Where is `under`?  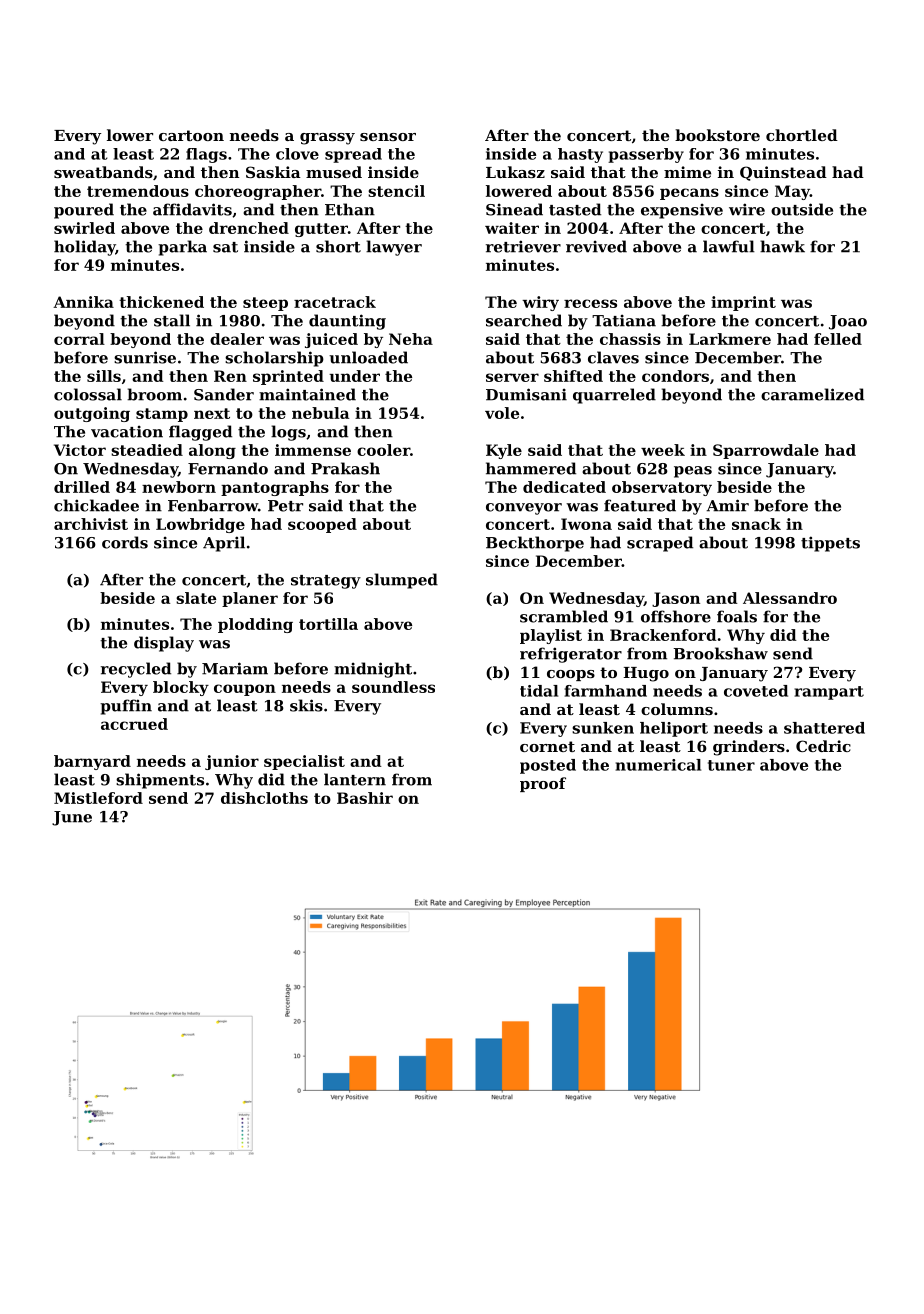
under is located at coordinates (354, 376).
